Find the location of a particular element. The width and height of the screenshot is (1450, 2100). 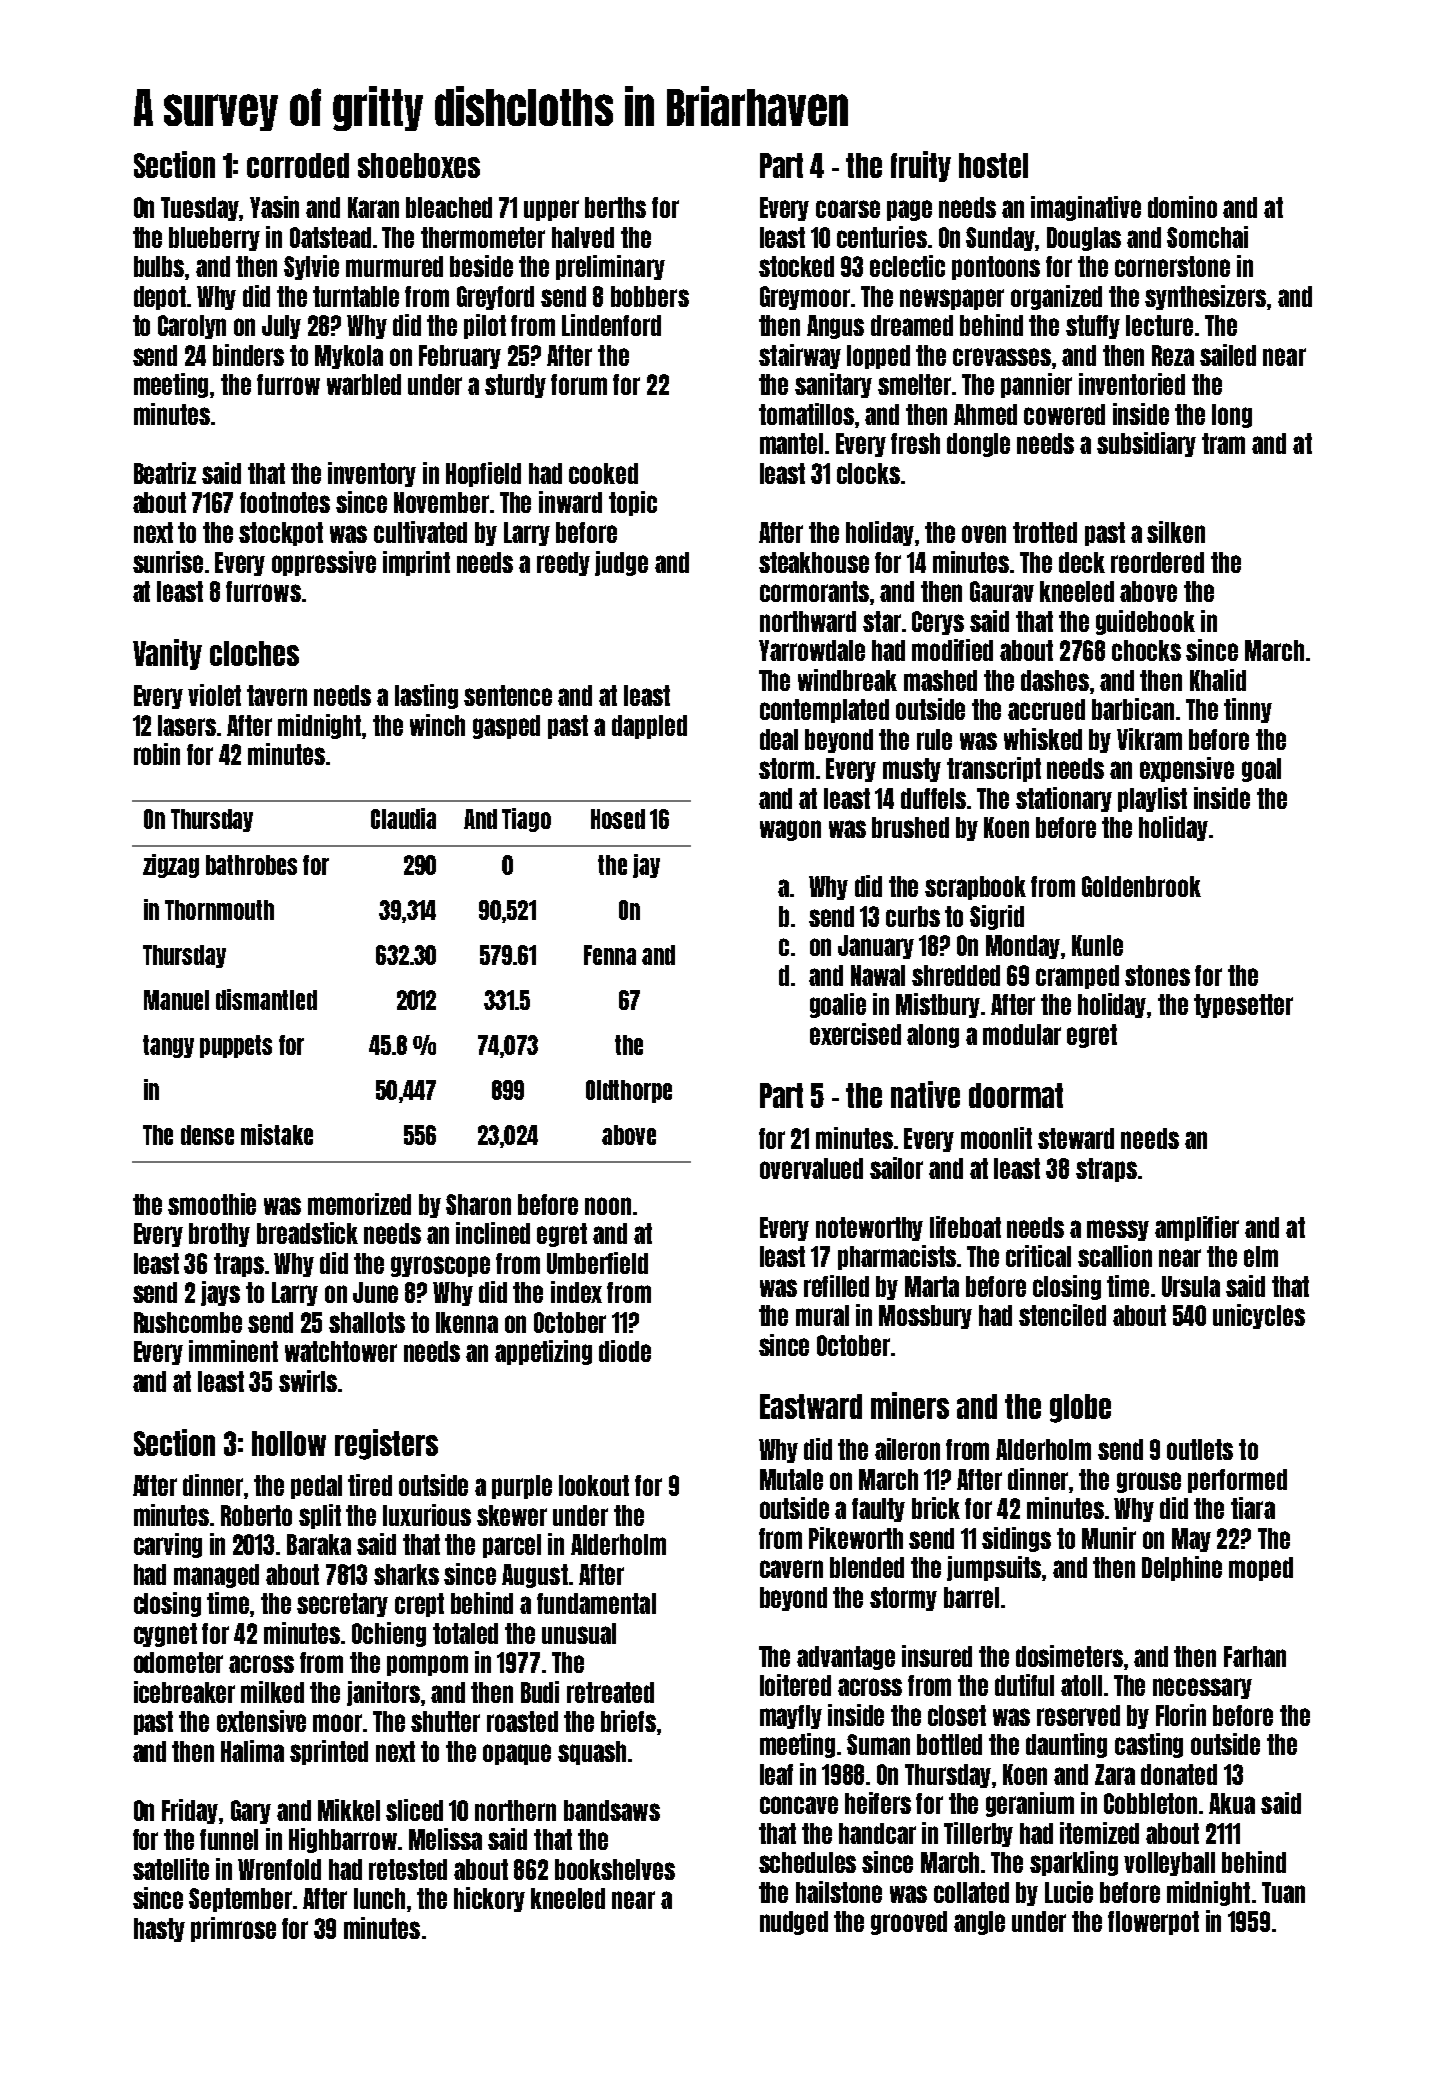

Khalid is located at coordinates (1218, 680).
